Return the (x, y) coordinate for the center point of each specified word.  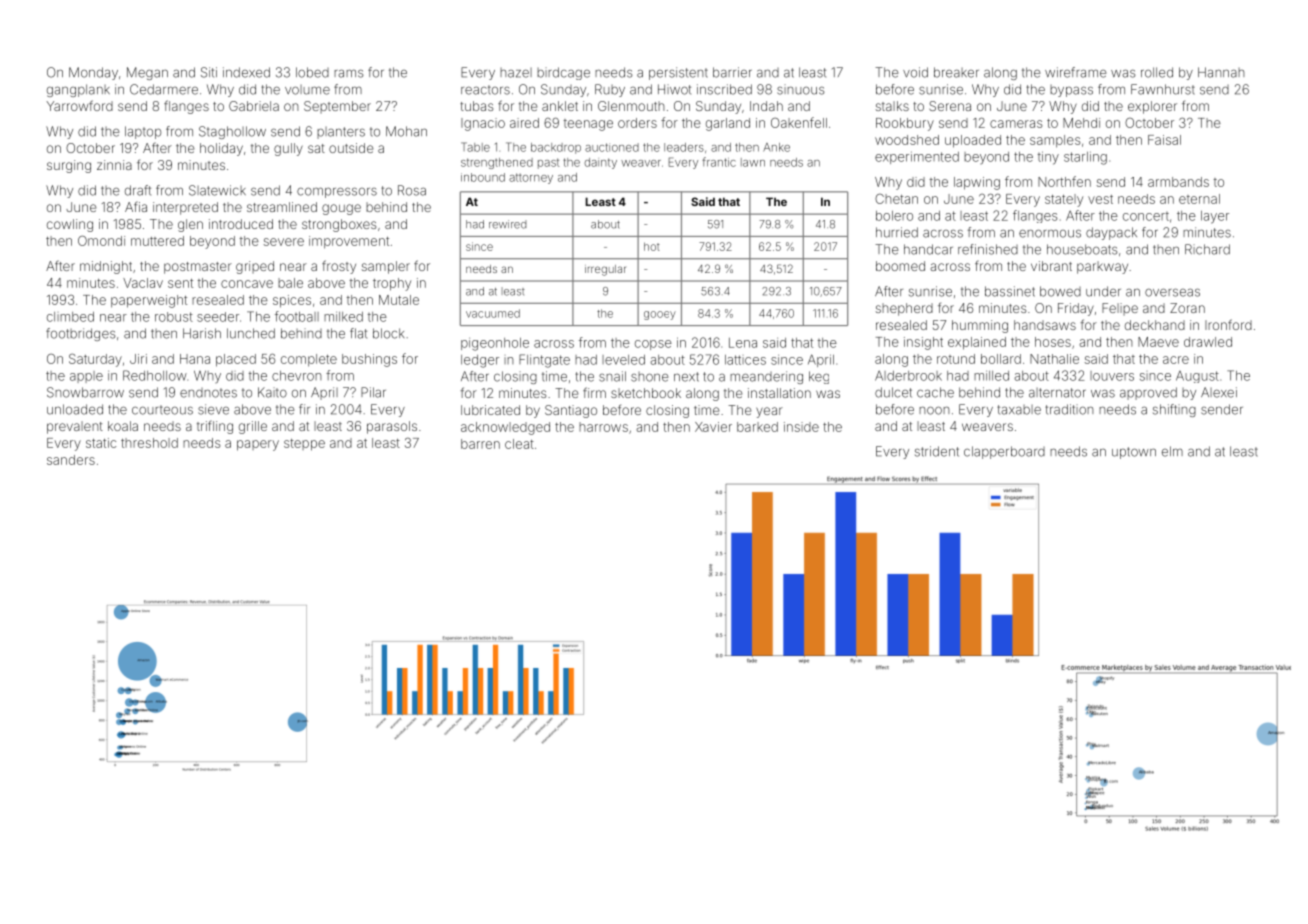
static (101, 443)
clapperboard (1004, 452)
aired (524, 123)
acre (1176, 360)
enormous (1050, 233)
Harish (202, 333)
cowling (70, 225)
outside (351, 148)
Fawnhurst (1163, 89)
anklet (560, 106)
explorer (1152, 107)
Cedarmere (164, 89)
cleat (519, 444)
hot (652, 246)
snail (612, 376)
